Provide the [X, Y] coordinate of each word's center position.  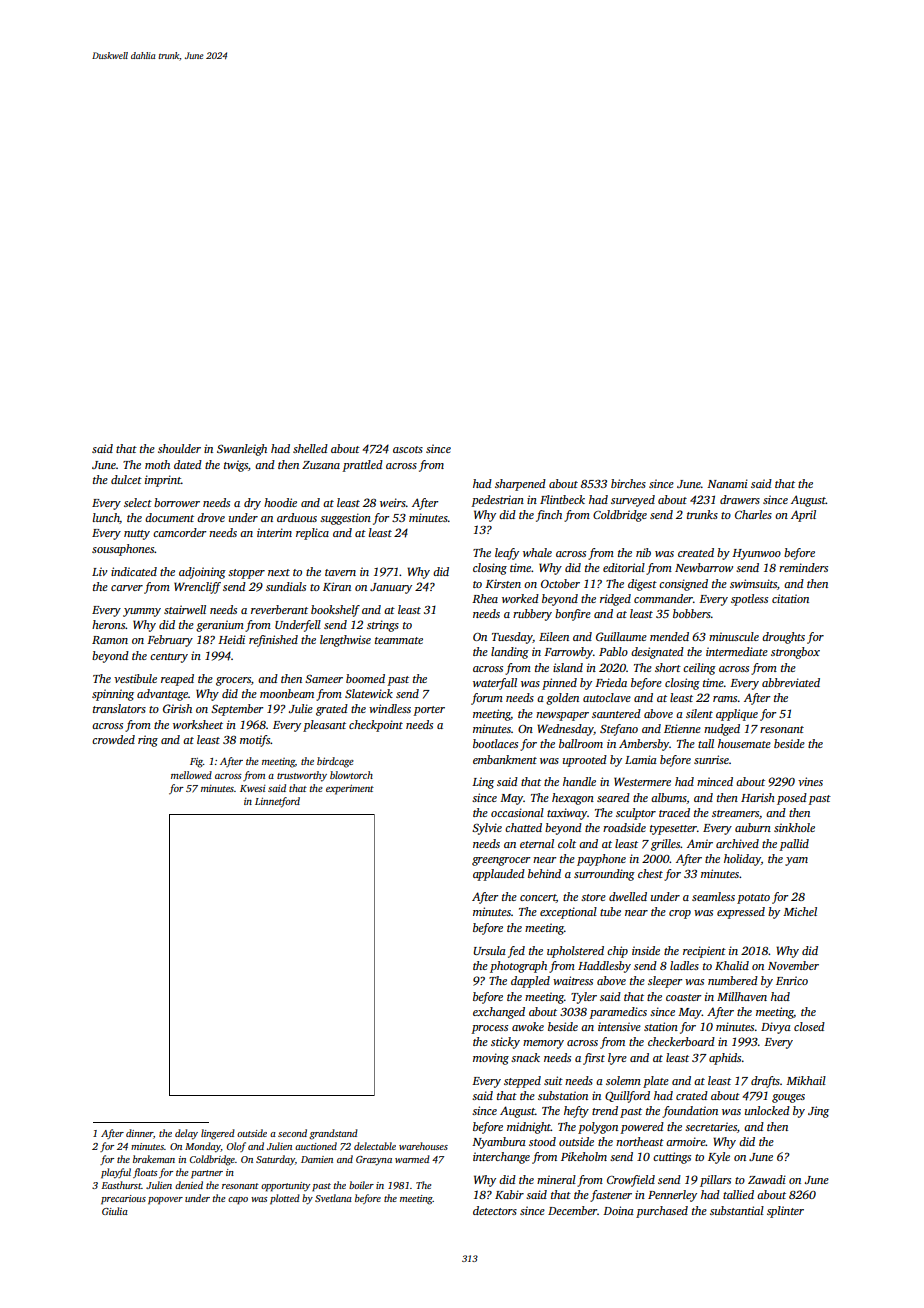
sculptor [636, 814]
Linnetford [277, 802]
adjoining [202, 573]
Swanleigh [242, 450]
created [696, 552]
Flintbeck [562, 499]
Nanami [727, 483]
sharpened [520, 485]
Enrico [792, 980]
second [292, 1133]
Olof [236, 1147]
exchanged [499, 1013]
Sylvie [487, 829]
